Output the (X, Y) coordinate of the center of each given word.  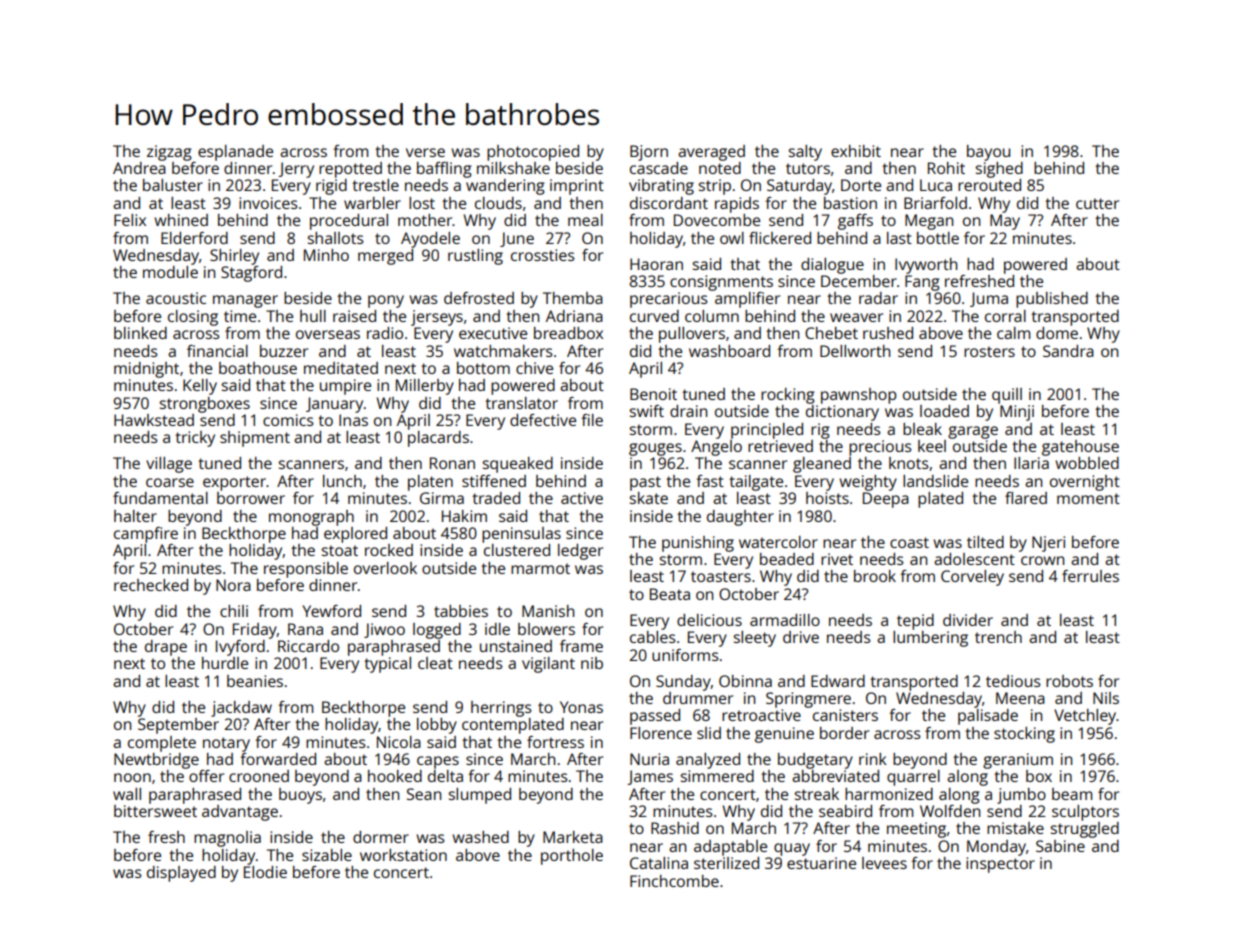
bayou (988, 153)
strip (715, 187)
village (169, 465)
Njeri (1048, 544)
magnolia (227, 839)
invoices (268, 203)
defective (543, 420)
